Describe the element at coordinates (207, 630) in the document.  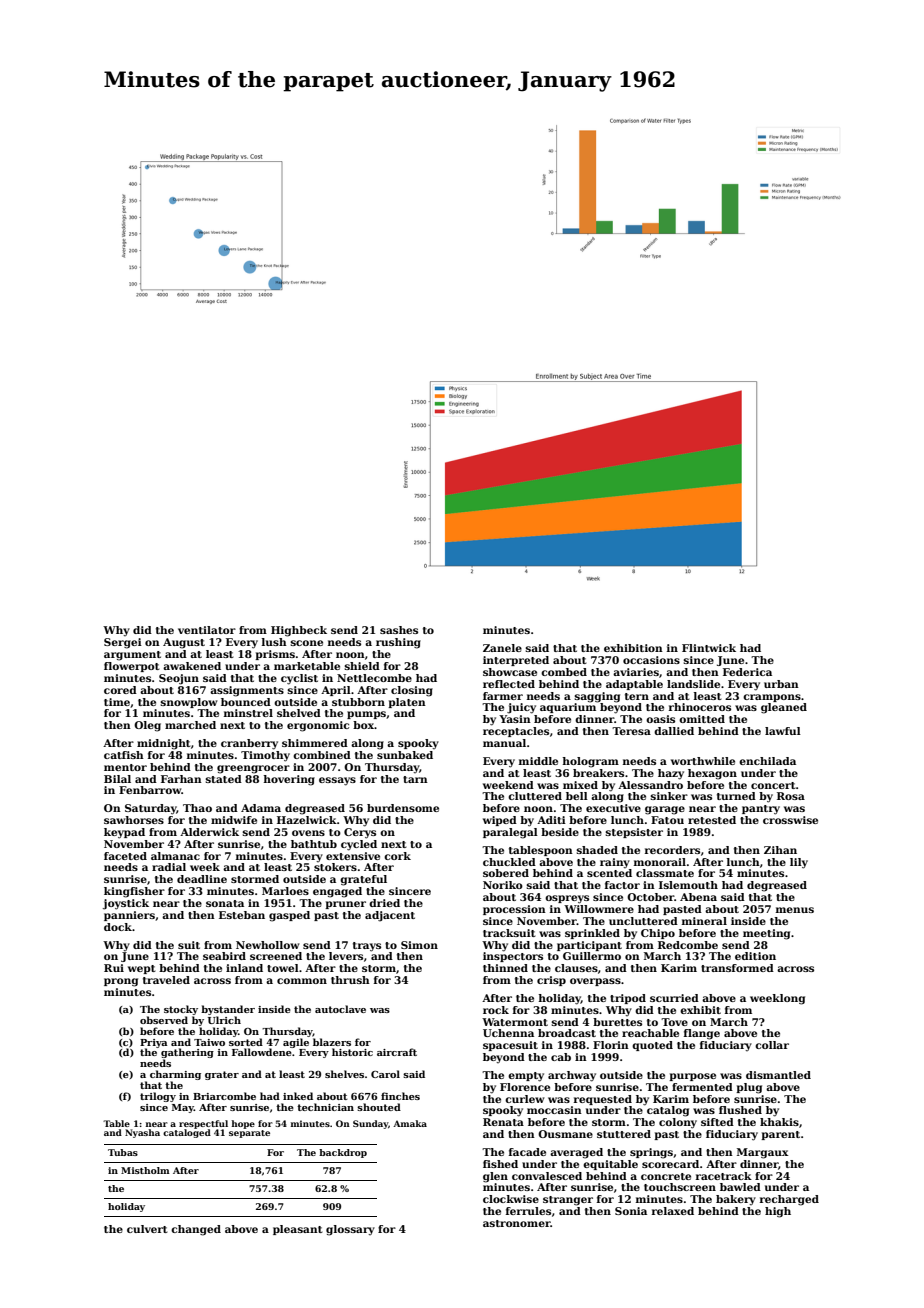
I see `ventilator` at that location.
